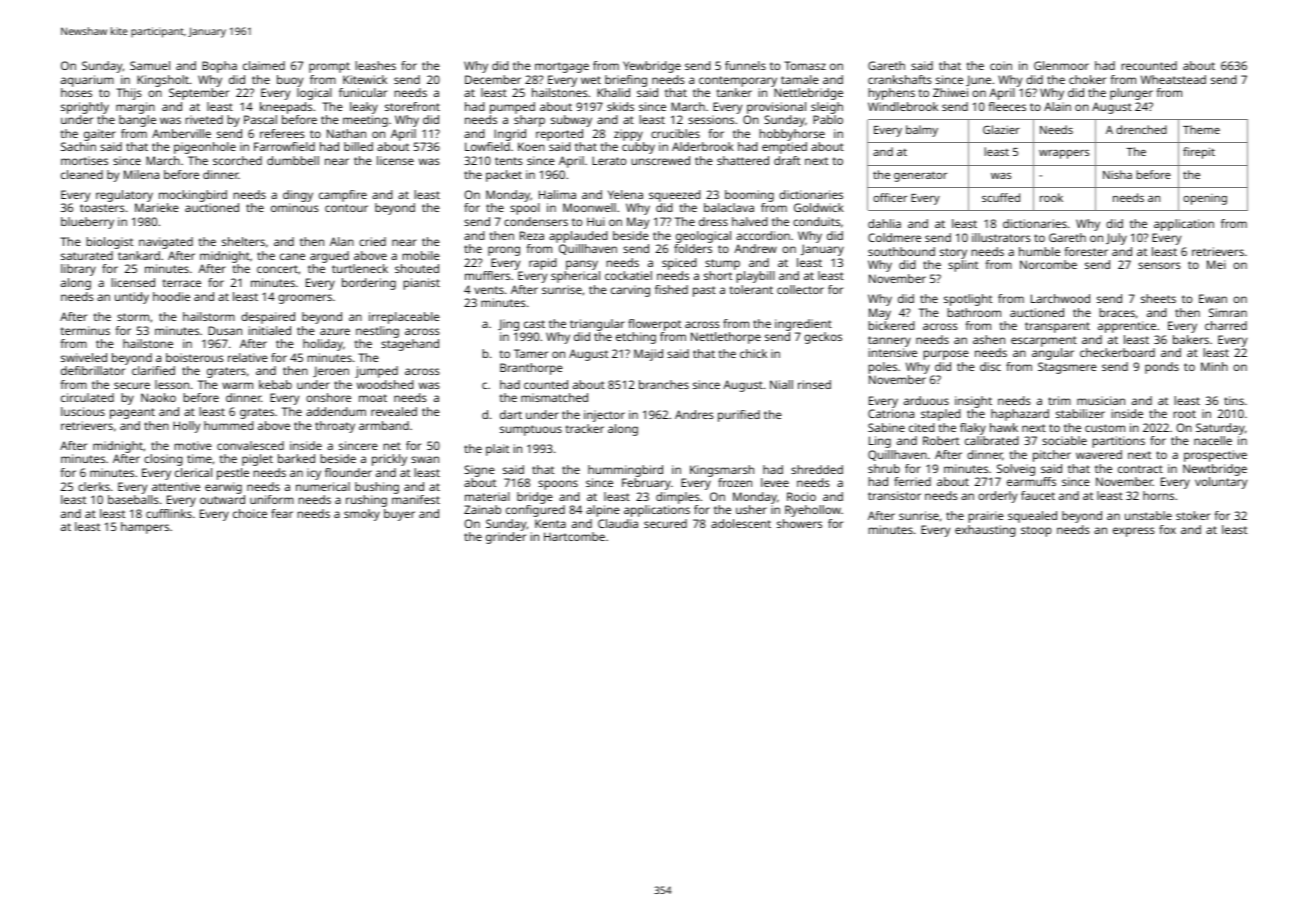 This screenshot has height=924, width=1308. I want to click on collector, so click(800, 289).
